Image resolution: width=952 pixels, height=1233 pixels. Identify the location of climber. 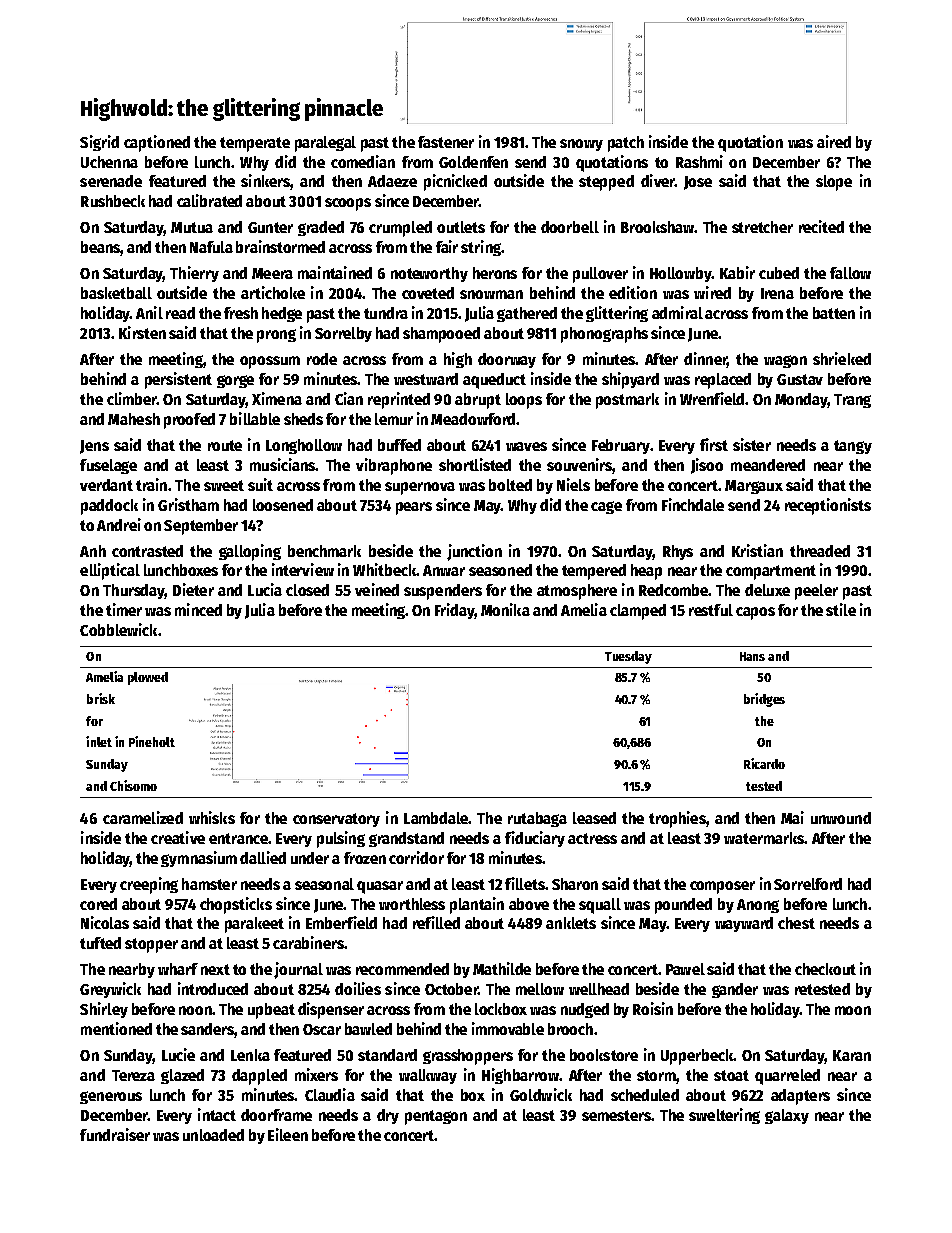
(132, 398).
